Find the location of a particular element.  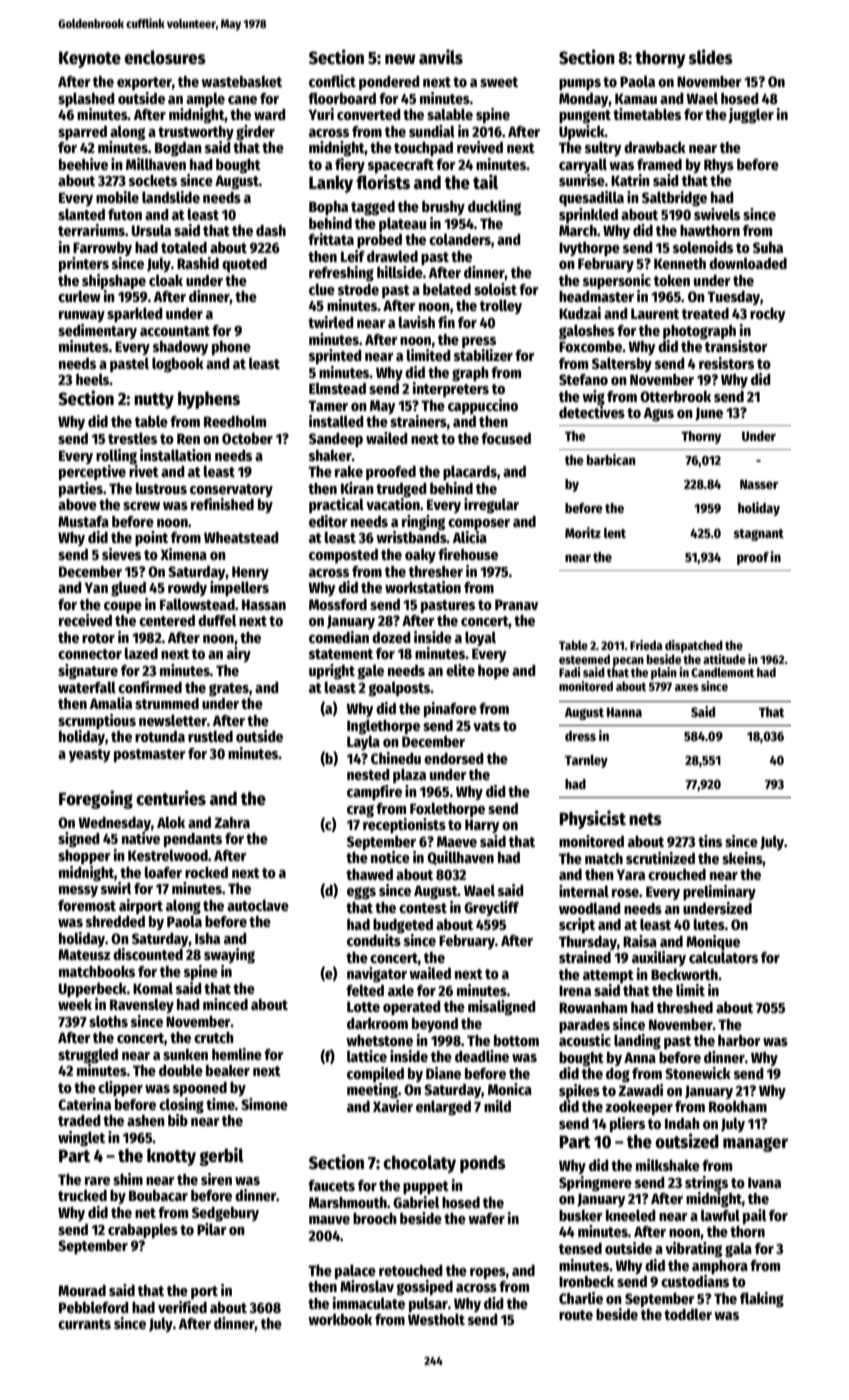

harbor is located at coordinates (739, 1040).
